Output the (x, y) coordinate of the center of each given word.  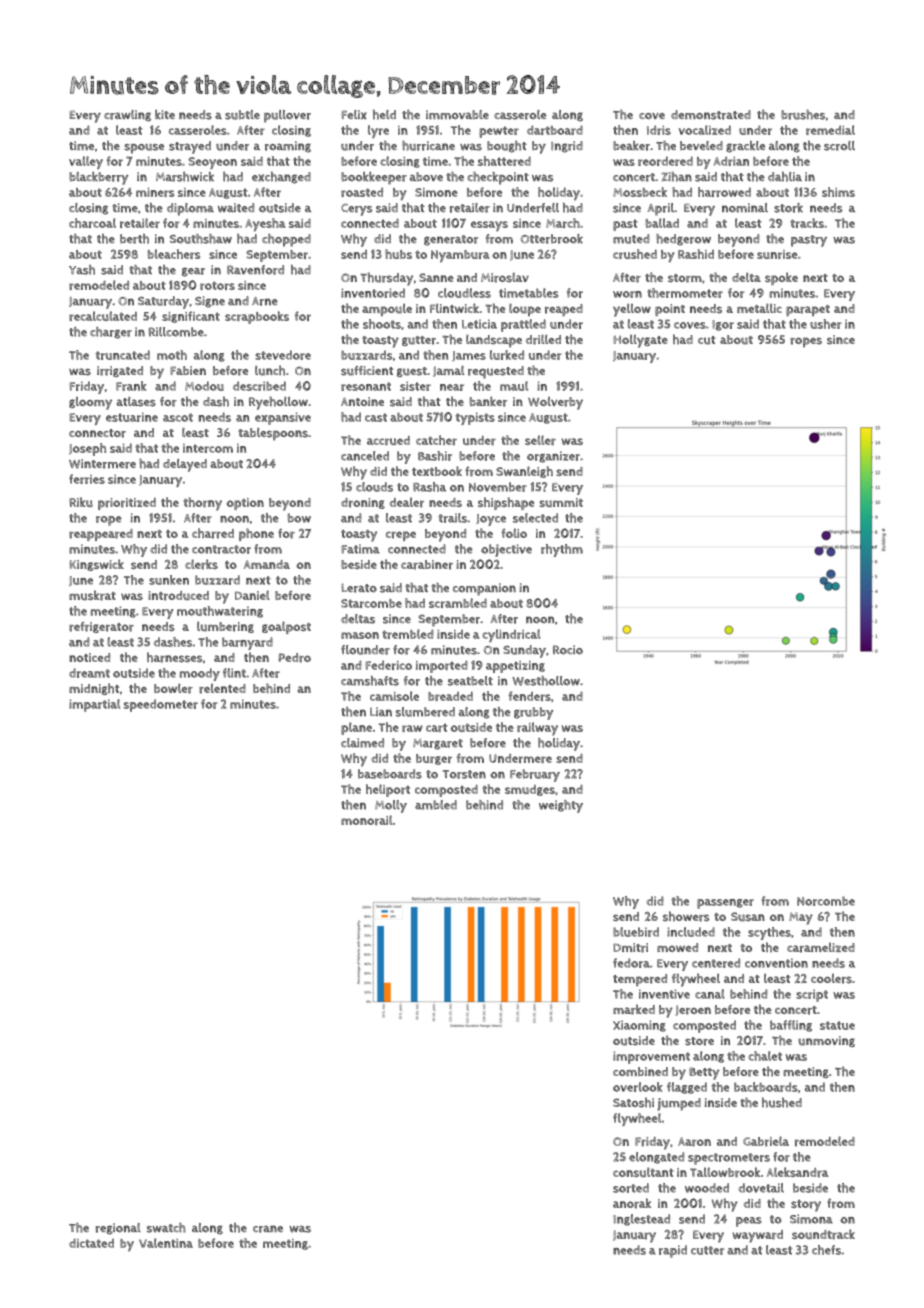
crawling (127, 116)
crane (268, 1229)
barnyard (247, 643)
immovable (457, 115)
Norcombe (826, 901)
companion (484, 589)
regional (118, 1229)
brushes (803, 114)
